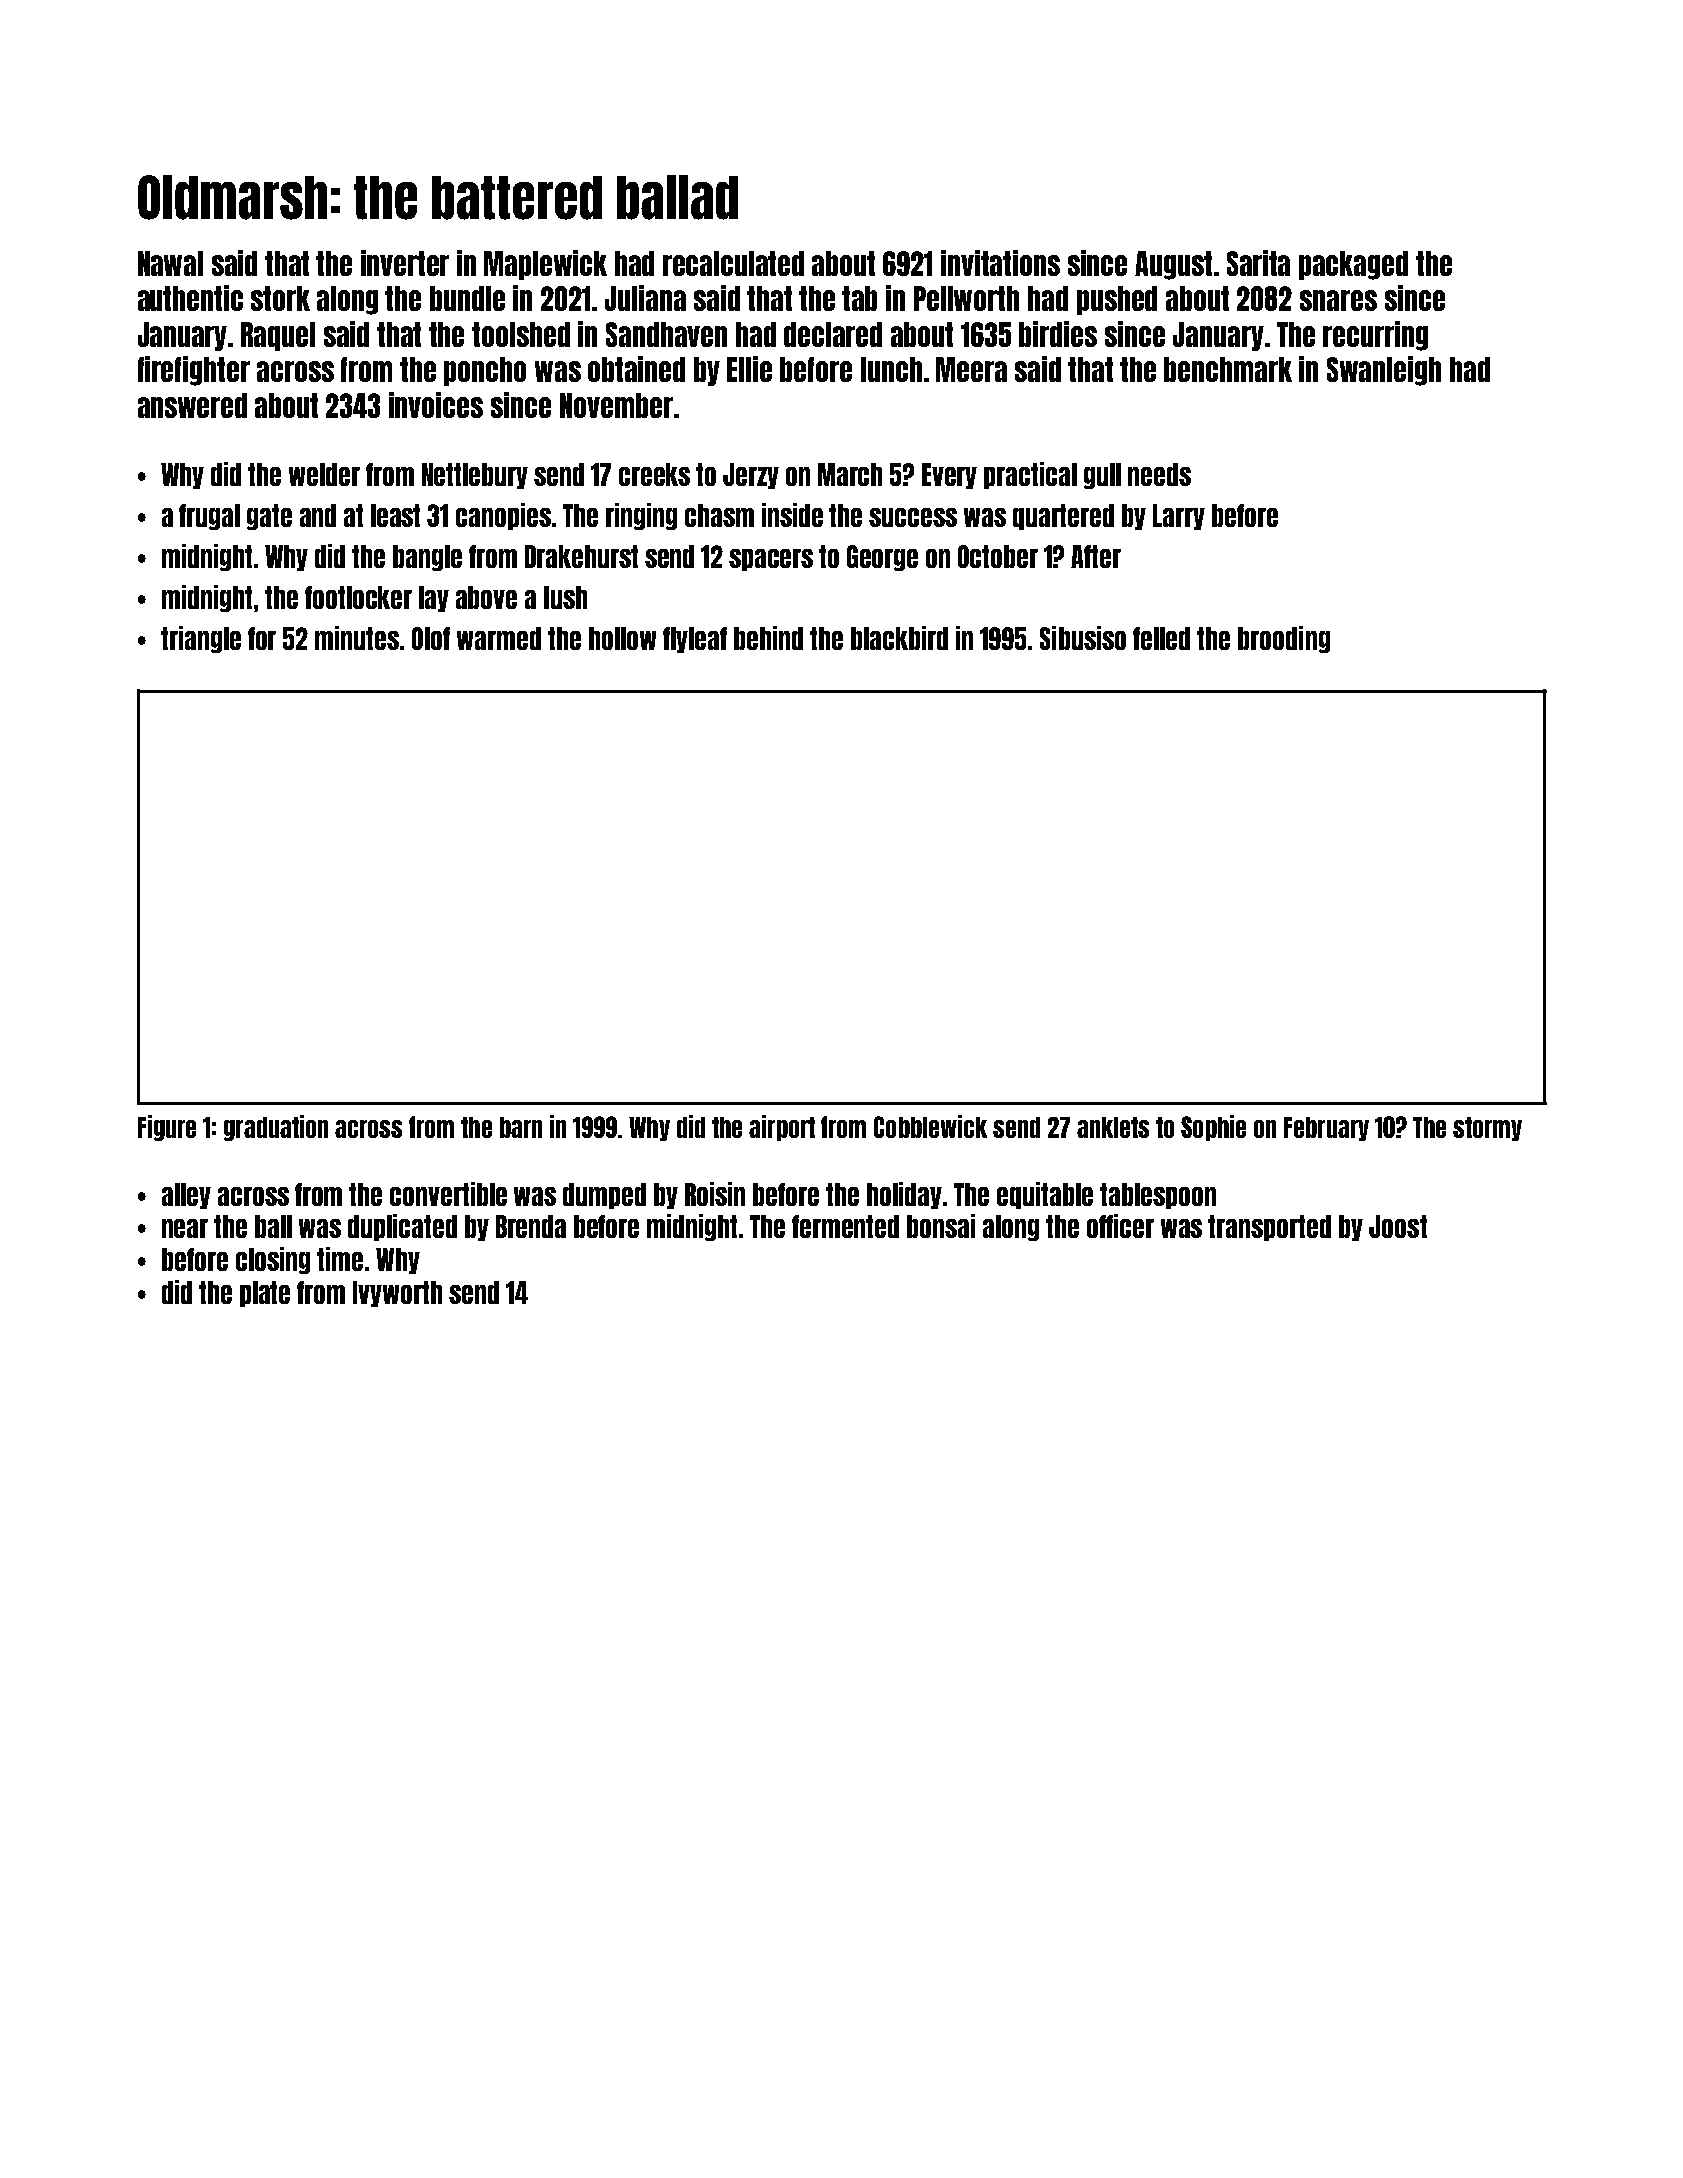 This image has width=1683, height=2178. I want to click on authentic, so click(190, 298).
